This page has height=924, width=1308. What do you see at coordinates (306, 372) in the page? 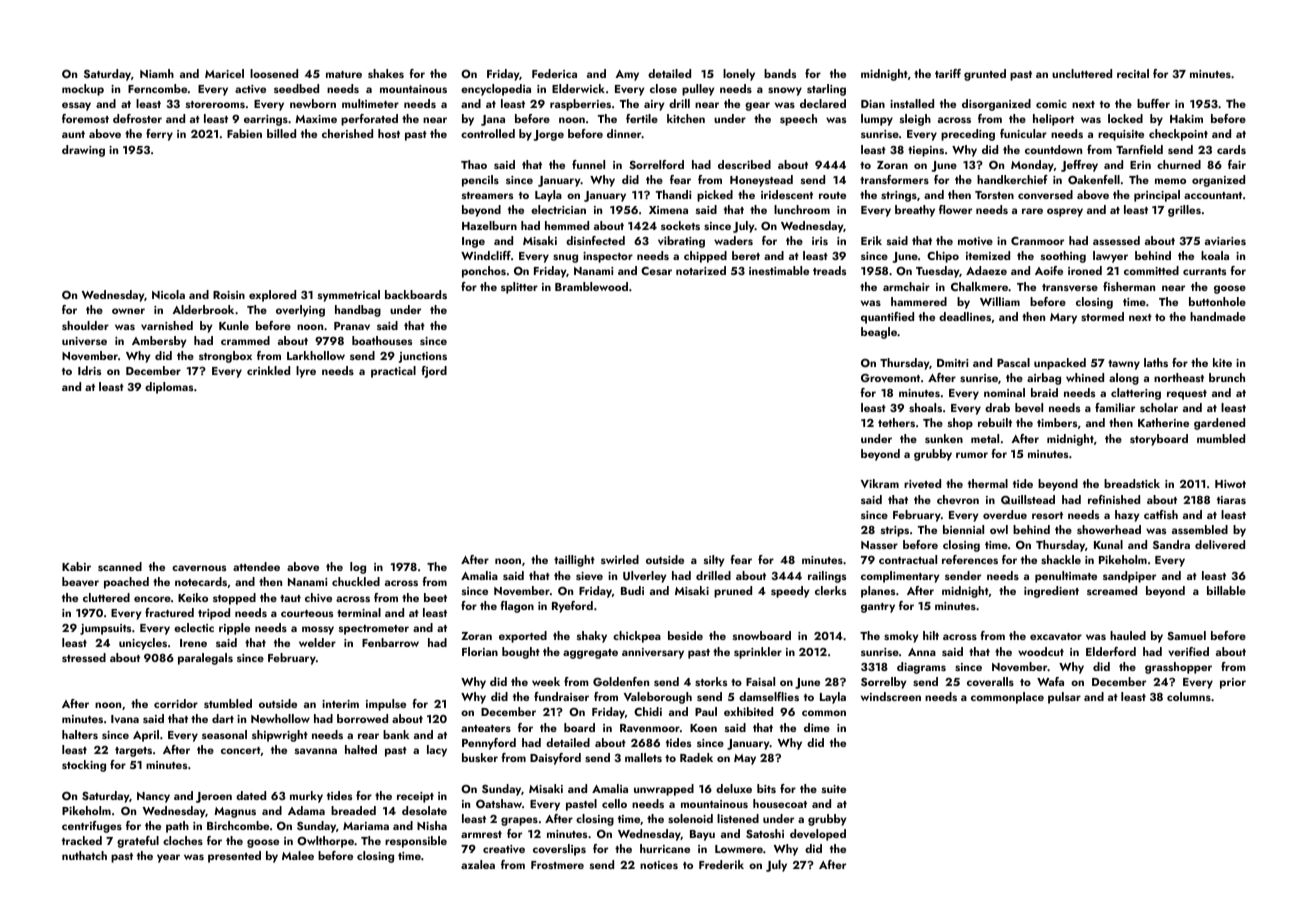
I see `lyre` at bounding box center [306, 372].
